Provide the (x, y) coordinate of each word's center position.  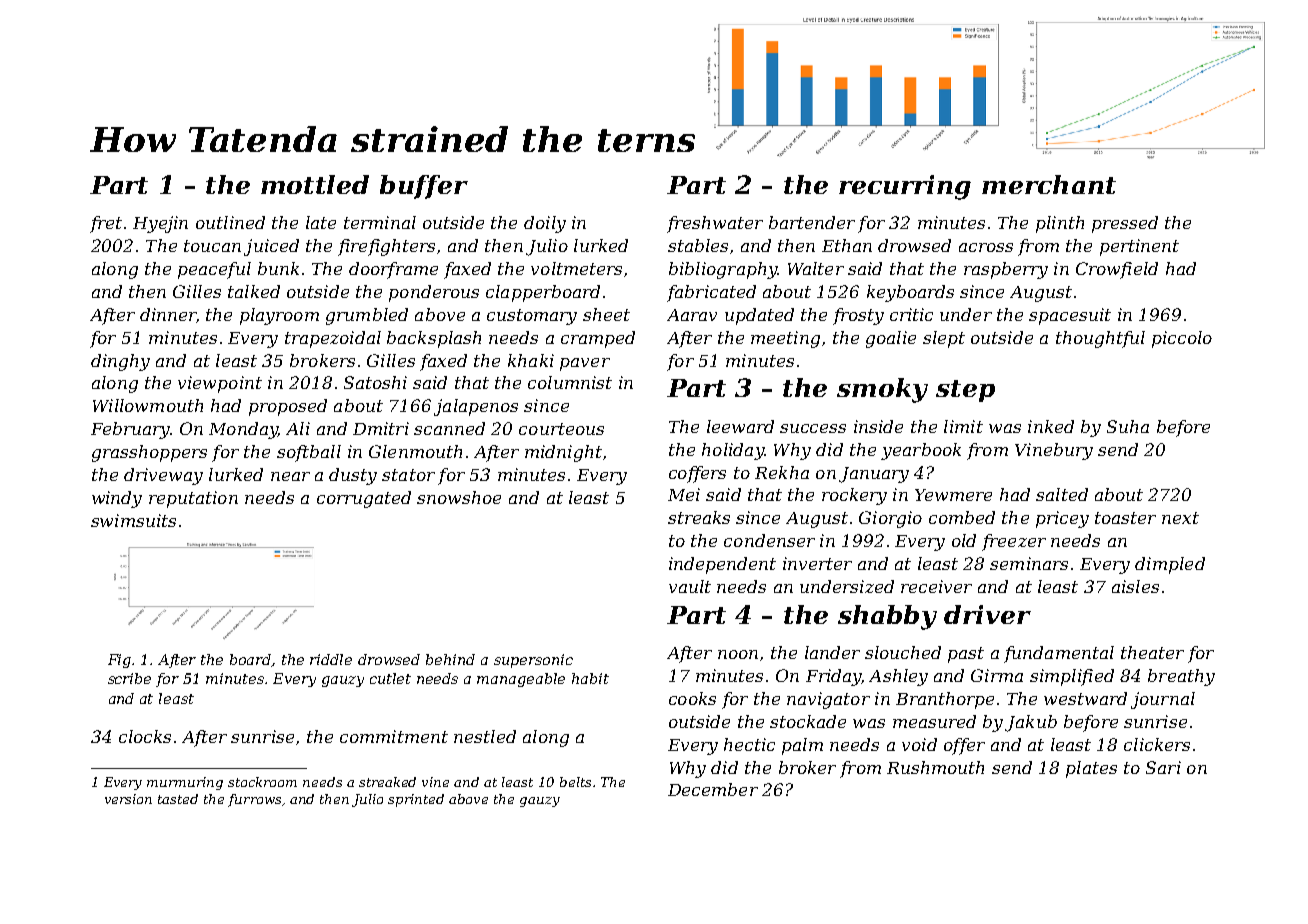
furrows (254, 800)
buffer (424, 187)
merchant (1049, 184)
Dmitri (381, 428)
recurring (905, 187)
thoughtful (1100, 339)
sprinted (416, 800)
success (813, 428)
